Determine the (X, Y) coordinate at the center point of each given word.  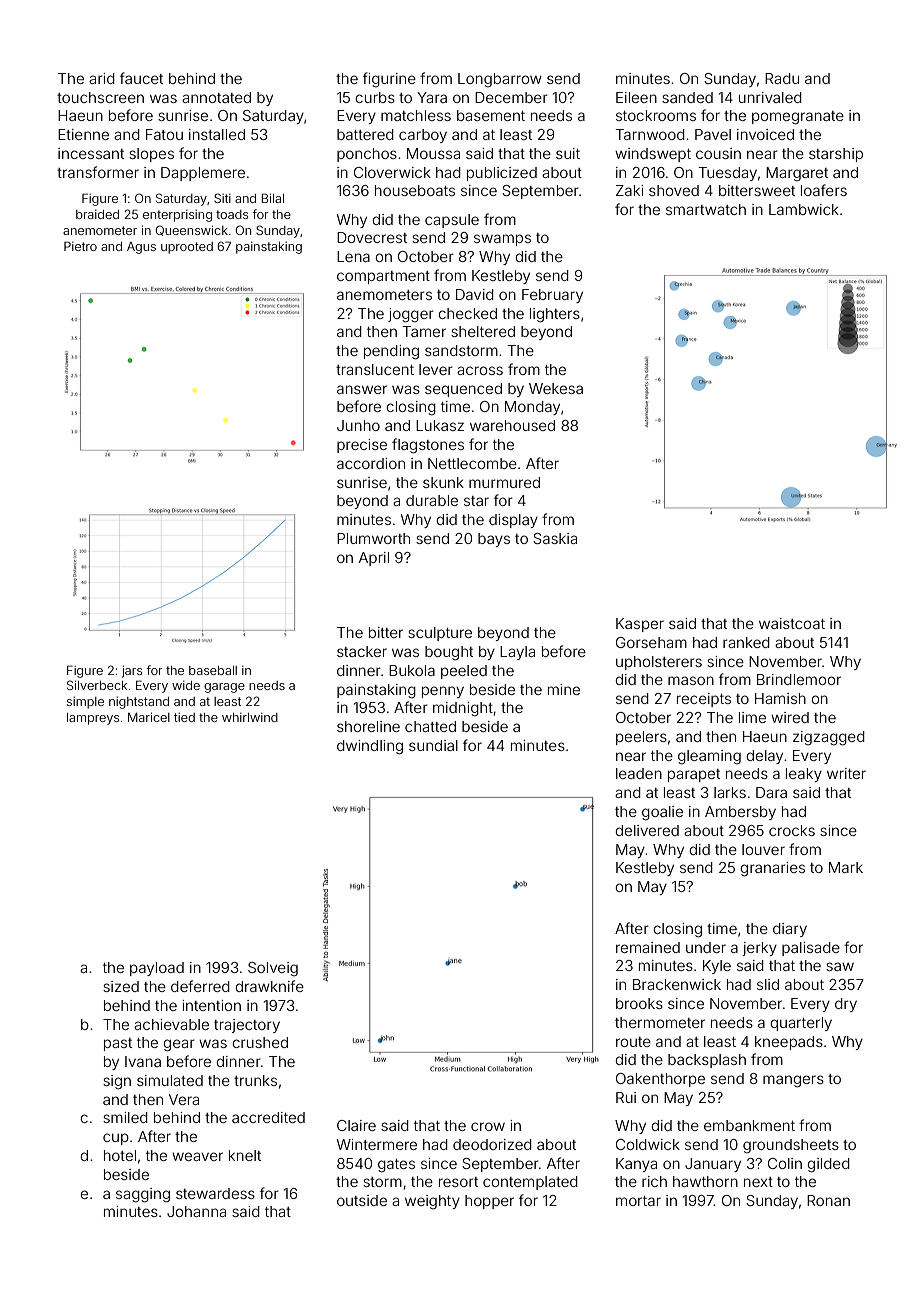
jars (132, 671)
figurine (389, 80)
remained (648, 947)
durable (432, 500)
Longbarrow (500, 80)
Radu (782, 78)
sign (117, 1082)
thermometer (660, 1022)
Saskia (555, 538)
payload (157, 969)
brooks (639, 1003)
